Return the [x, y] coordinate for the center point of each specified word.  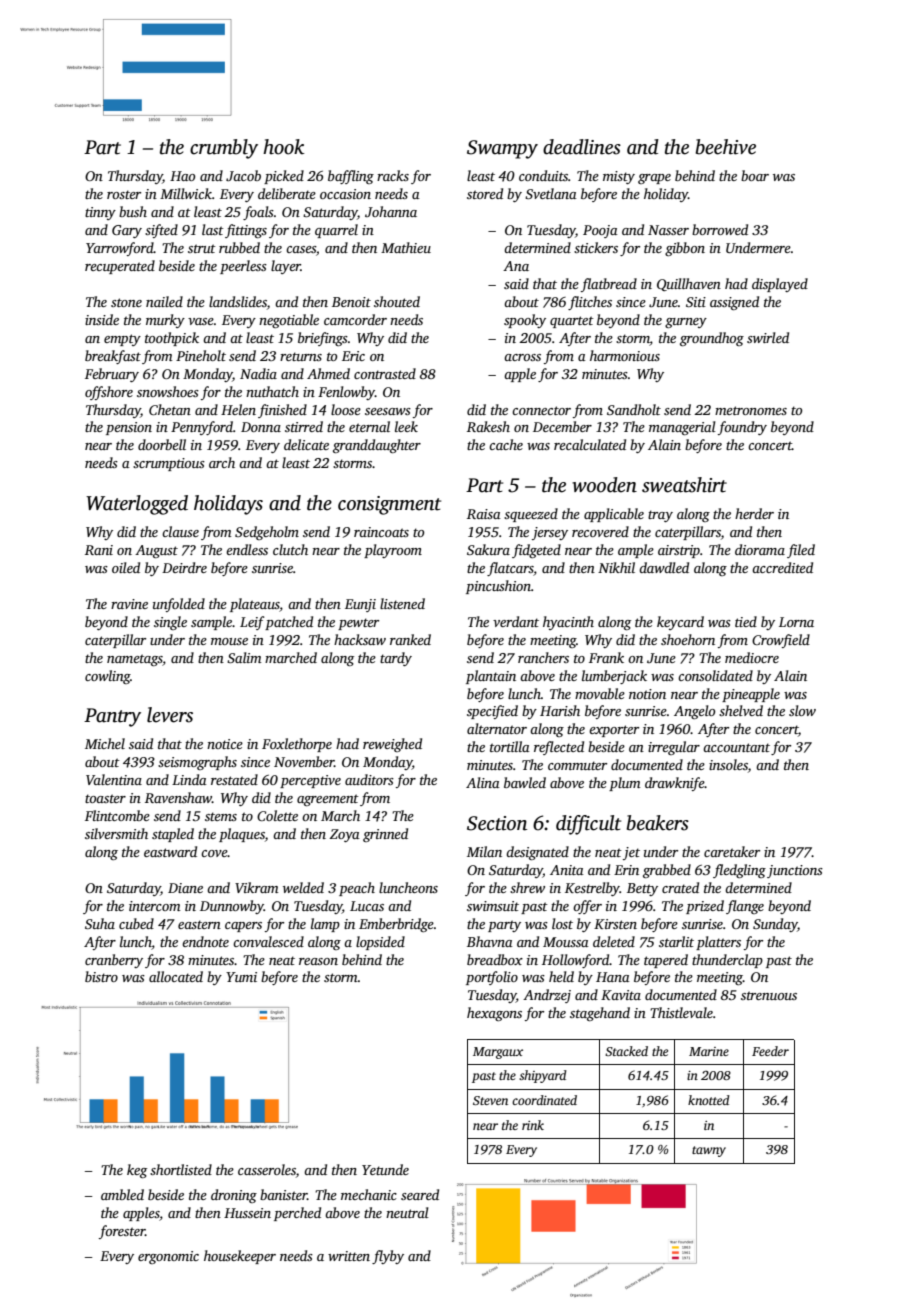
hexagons [494, 1014]
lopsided [380, 943]
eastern [199, 924]
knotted [709, 1100]
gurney [686, 323]
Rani [99, 550]
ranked [410, 639]
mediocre [752, 657]
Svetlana [551, 193]
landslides [238, 301]
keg [137, 1171]
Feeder [770, 1051]
